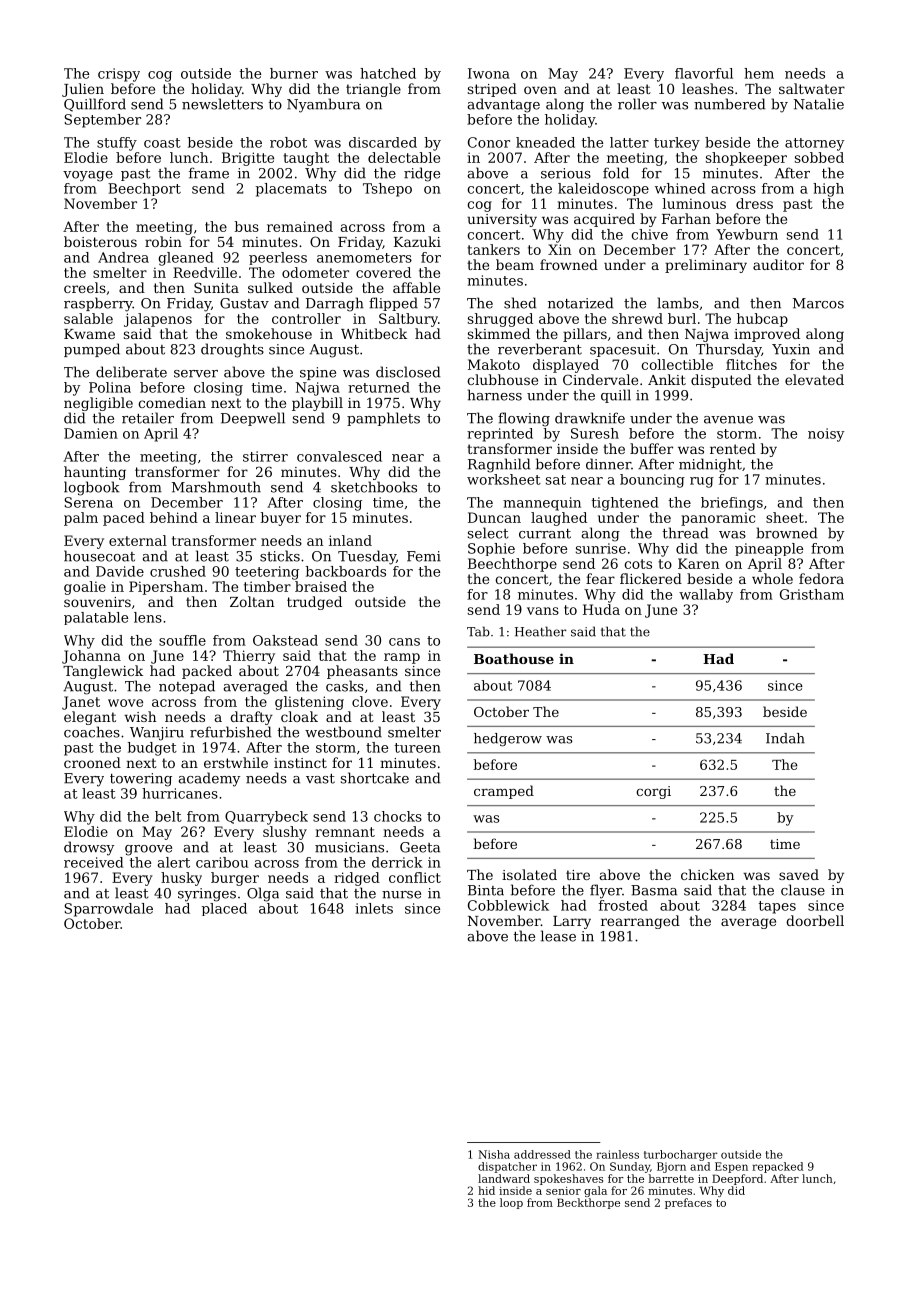  Describe the element at coordinates (688, 1203) in the document. I see `prefaces` at that location.
